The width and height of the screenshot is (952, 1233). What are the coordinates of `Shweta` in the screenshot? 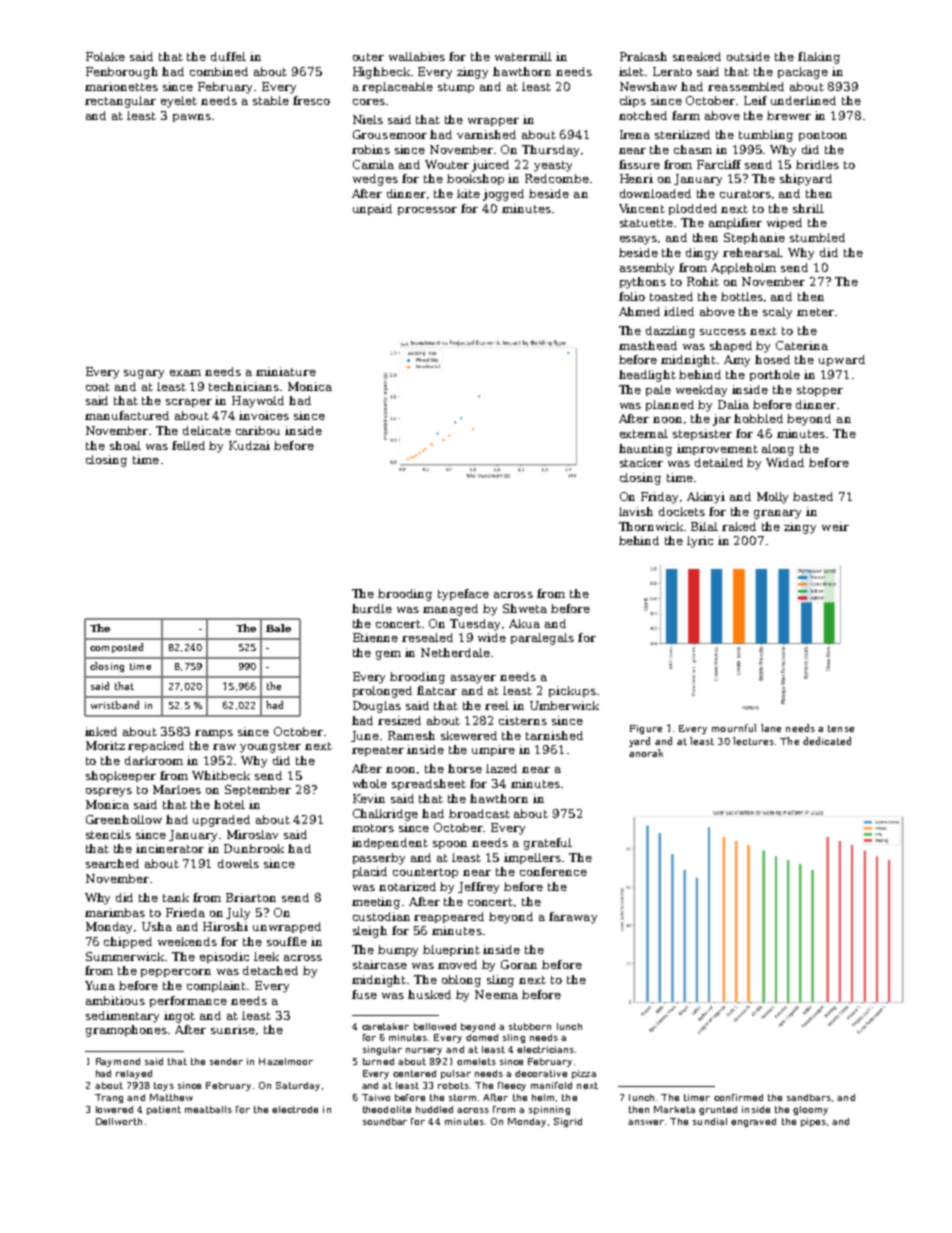 It's located at (525, 608).
